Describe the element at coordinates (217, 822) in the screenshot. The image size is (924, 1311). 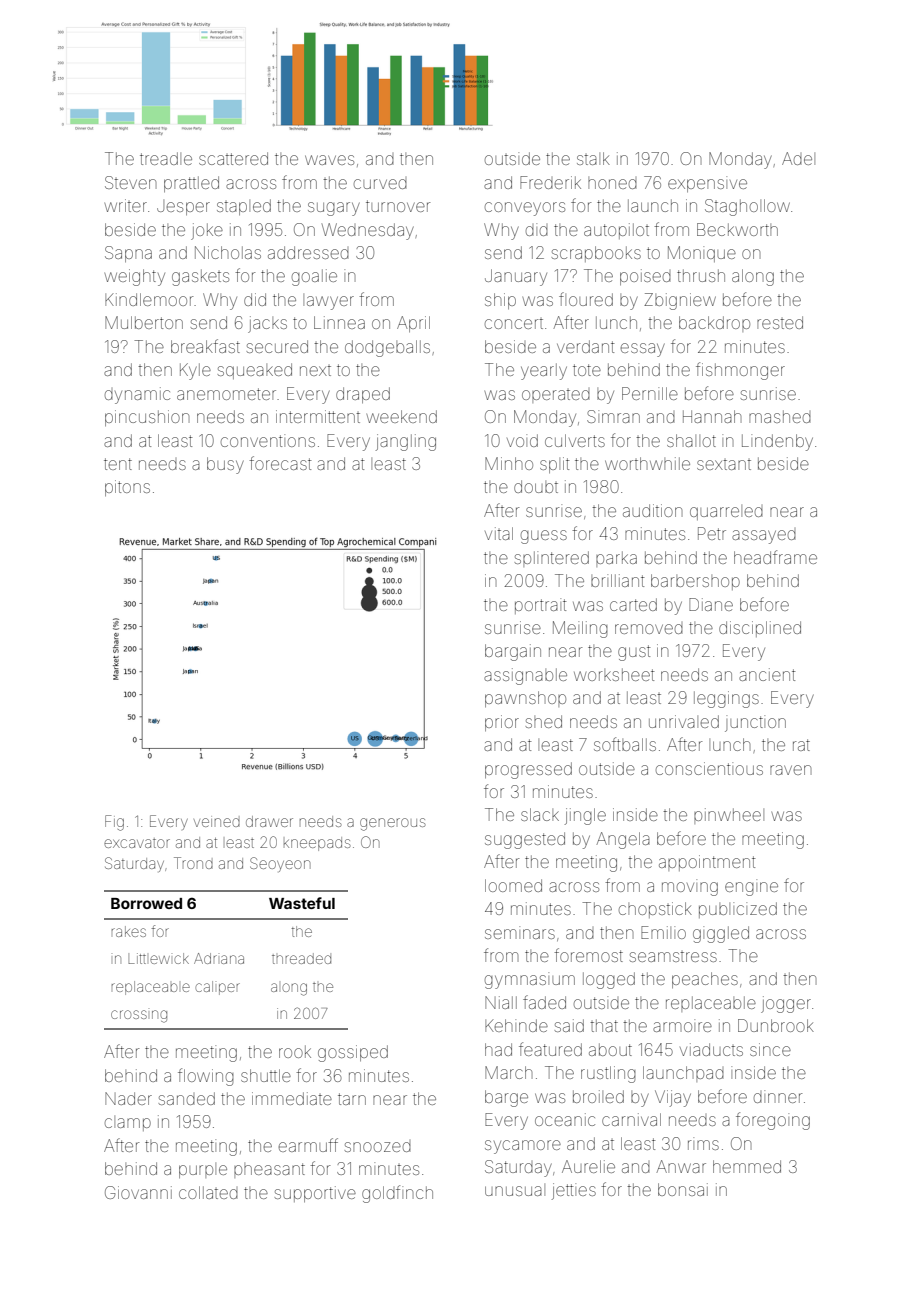
I see `veined` at that location.
